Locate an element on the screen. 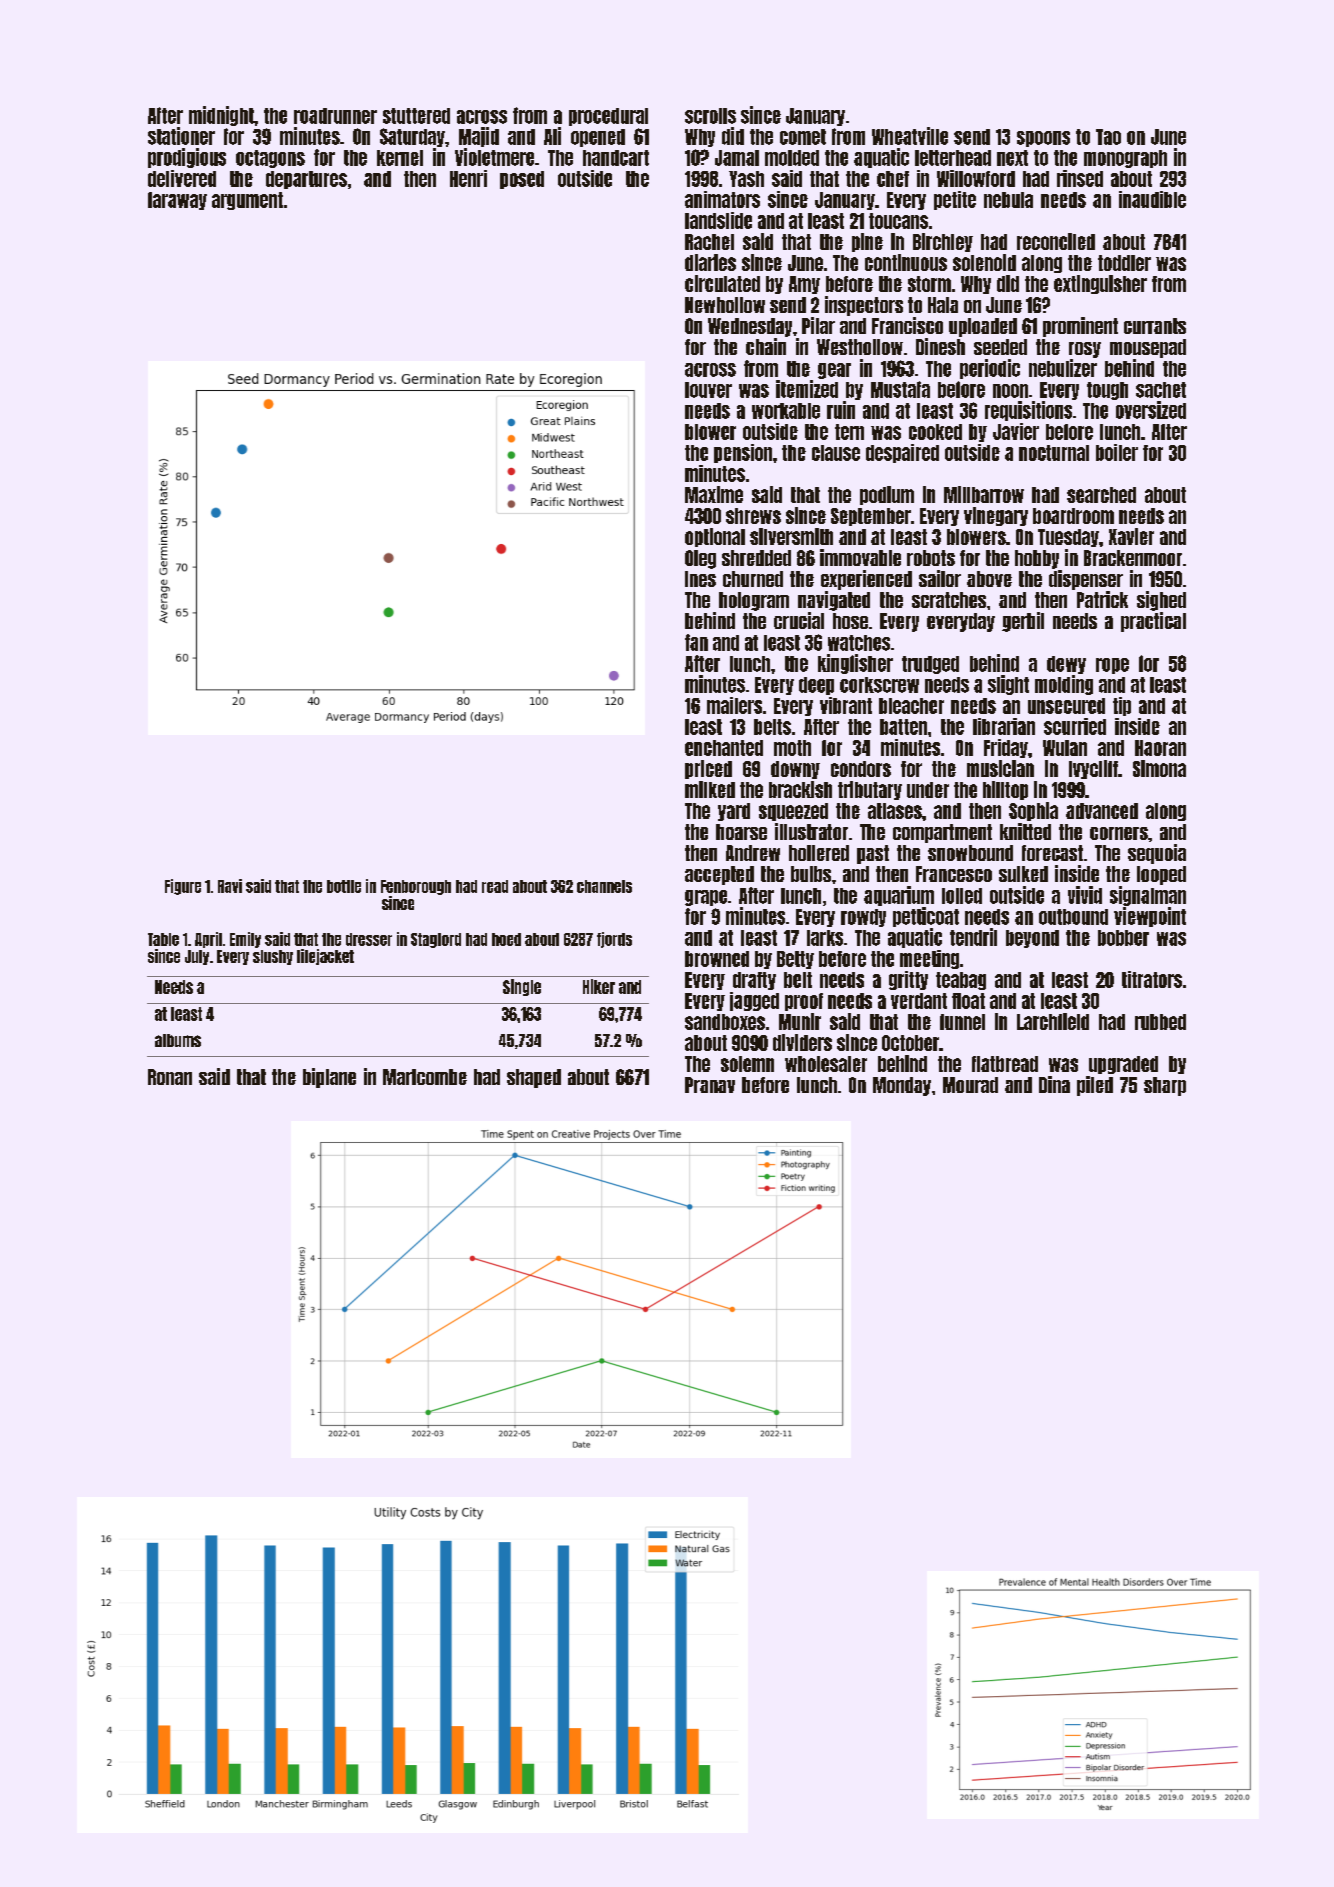 This screenshot has width=1334, height=1887. snowbound is located at coordinates (970, 853).
